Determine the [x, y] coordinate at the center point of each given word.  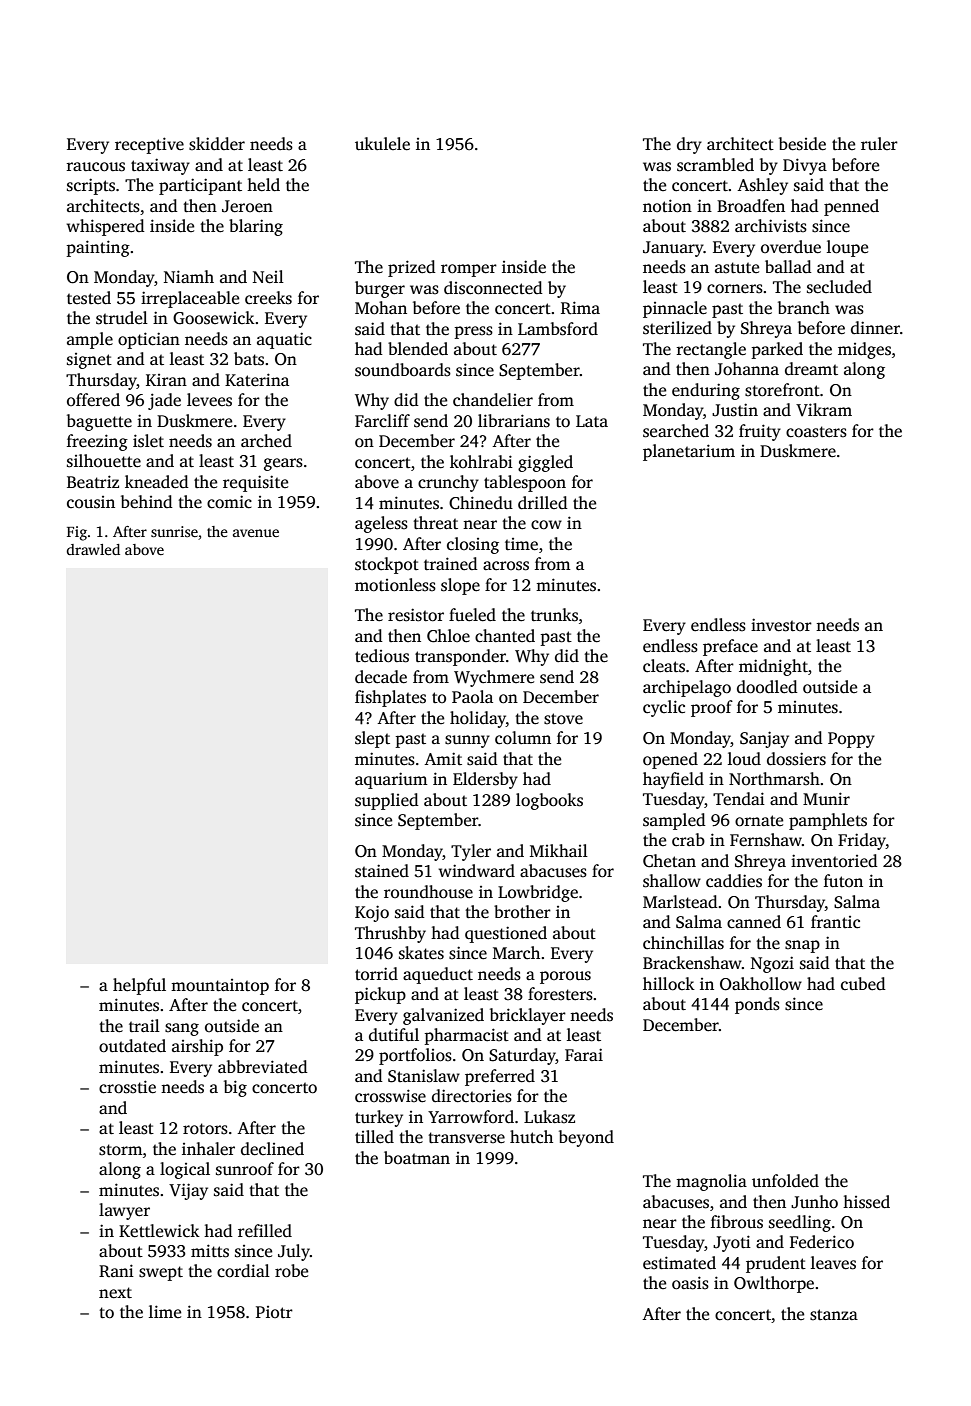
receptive [149, 145]
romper [469, 270]
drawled [93, 549]
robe [291, 1271]
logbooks [549, 801]
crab [688, 840]
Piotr [274, 1312]
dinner [875, 328]
